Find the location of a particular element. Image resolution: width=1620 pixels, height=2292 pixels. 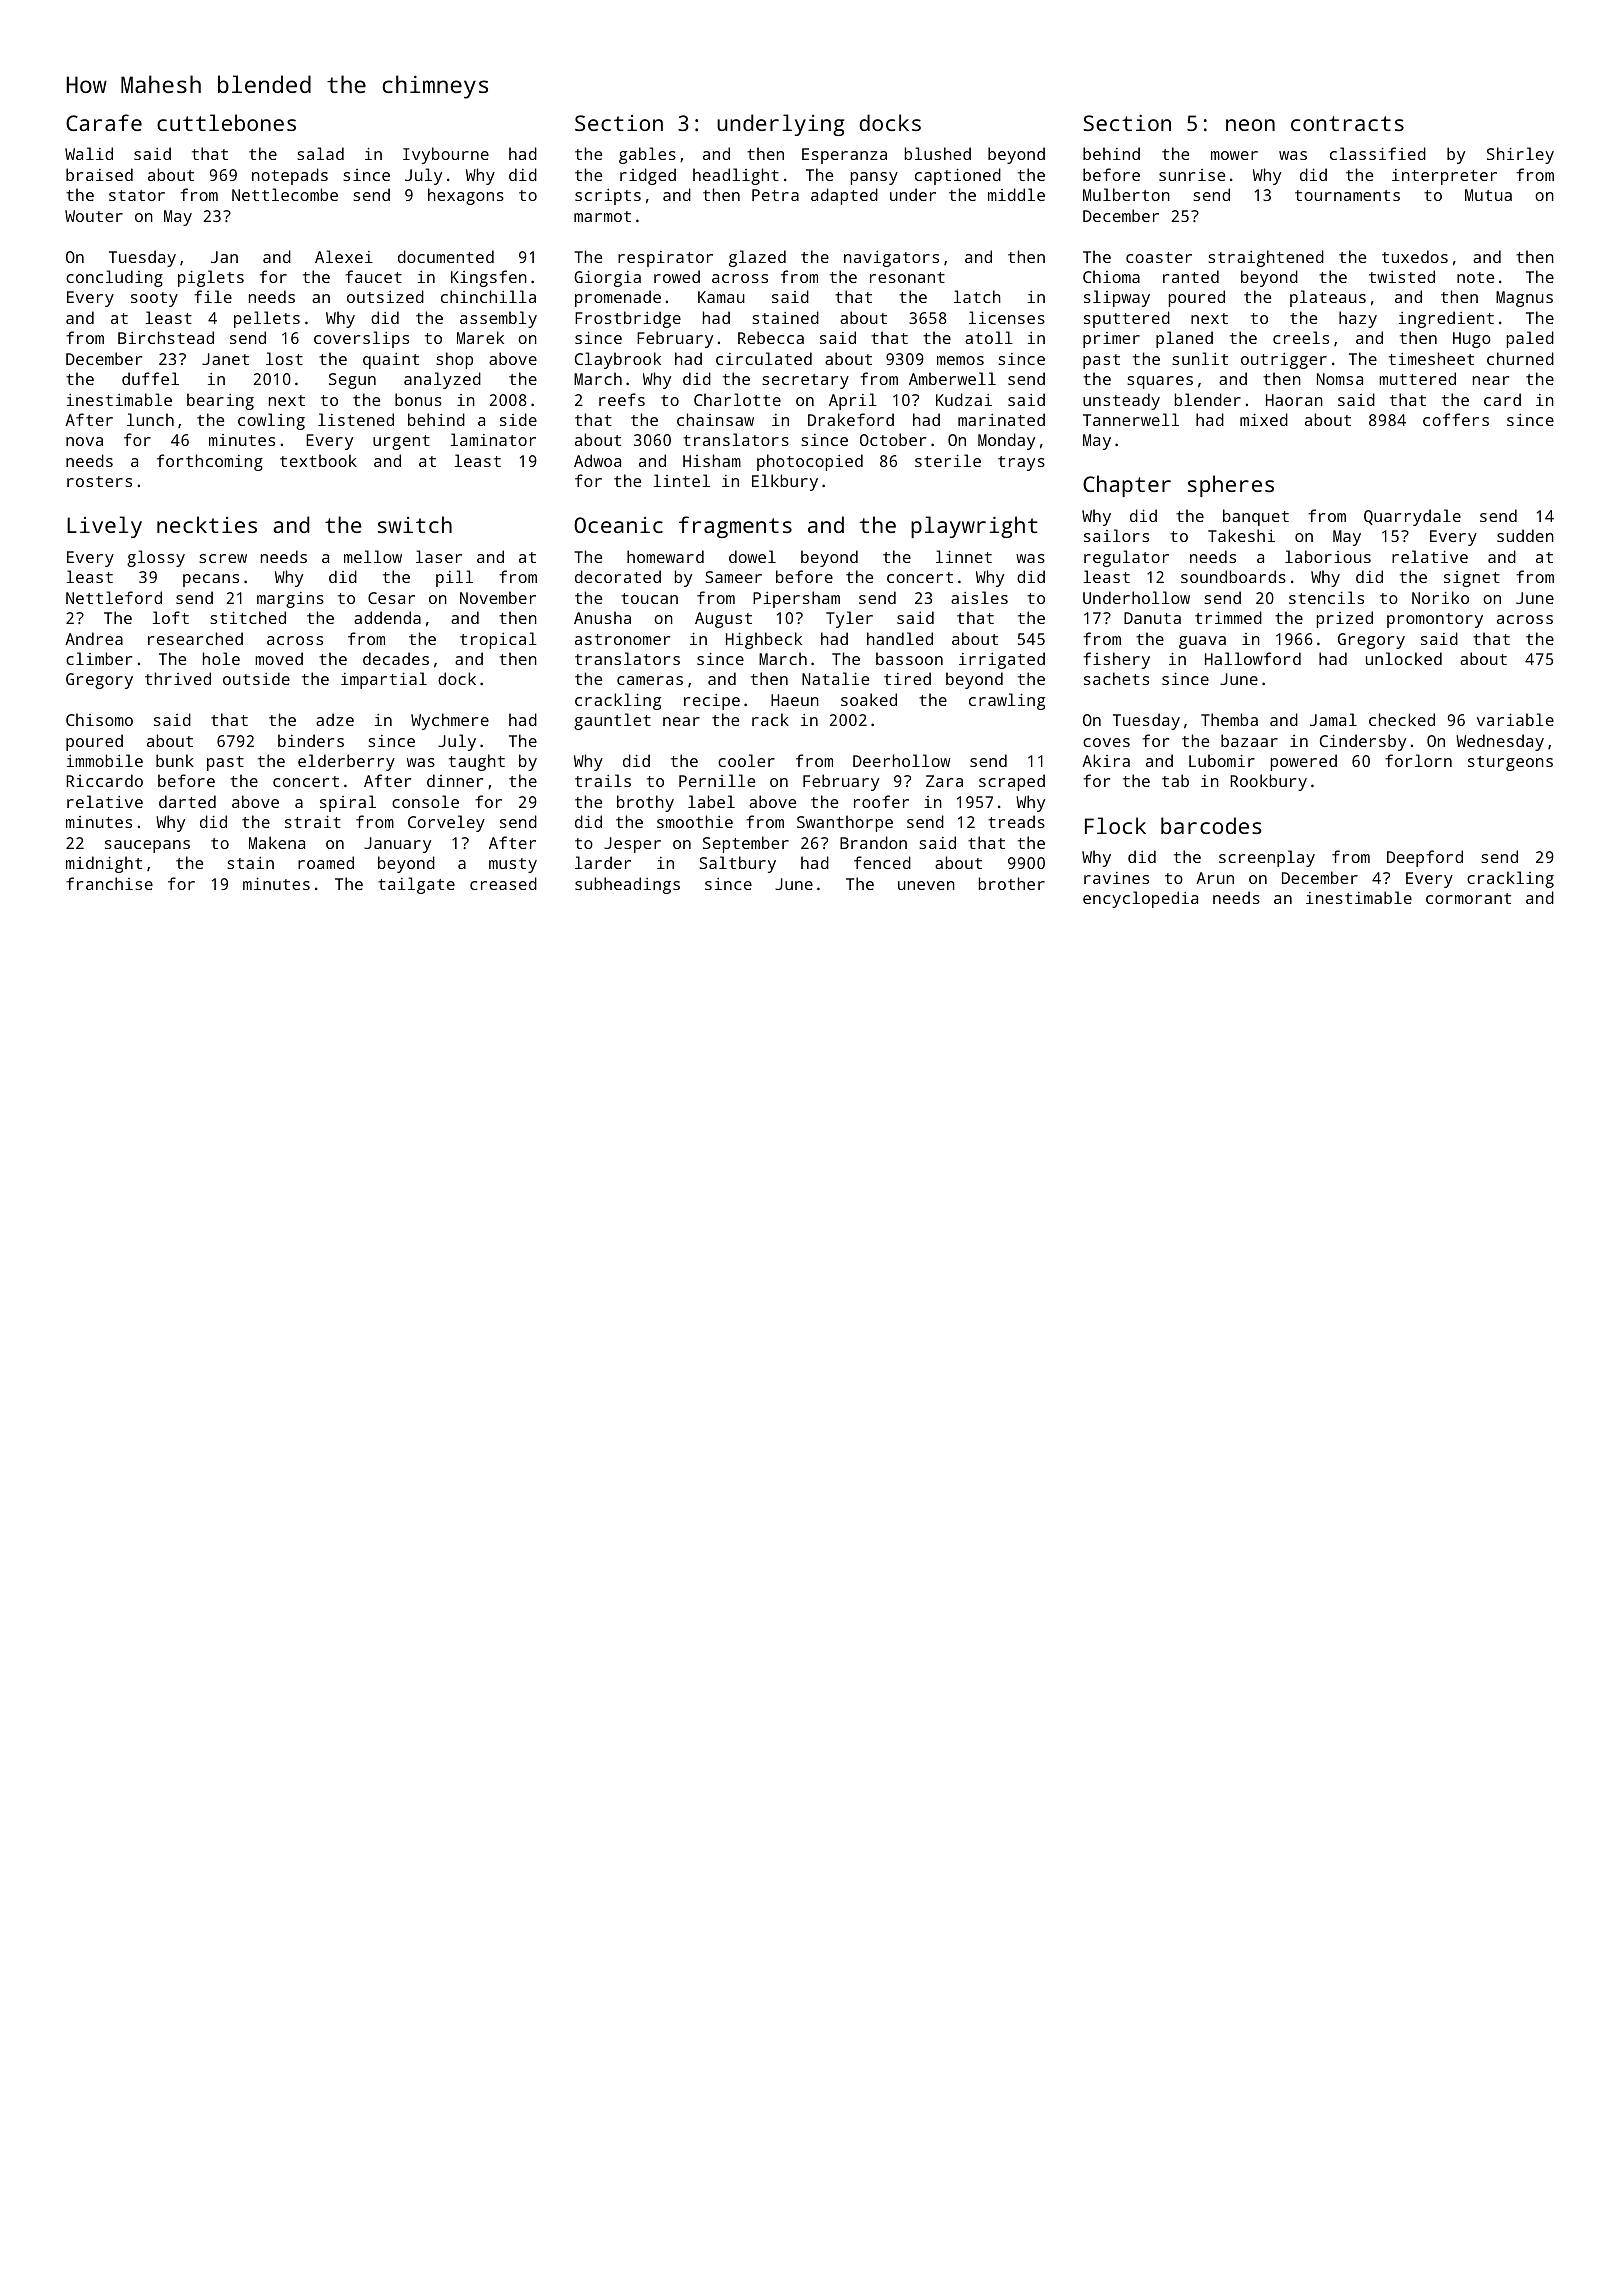

scraped is located at coordinates (1012, 782).
